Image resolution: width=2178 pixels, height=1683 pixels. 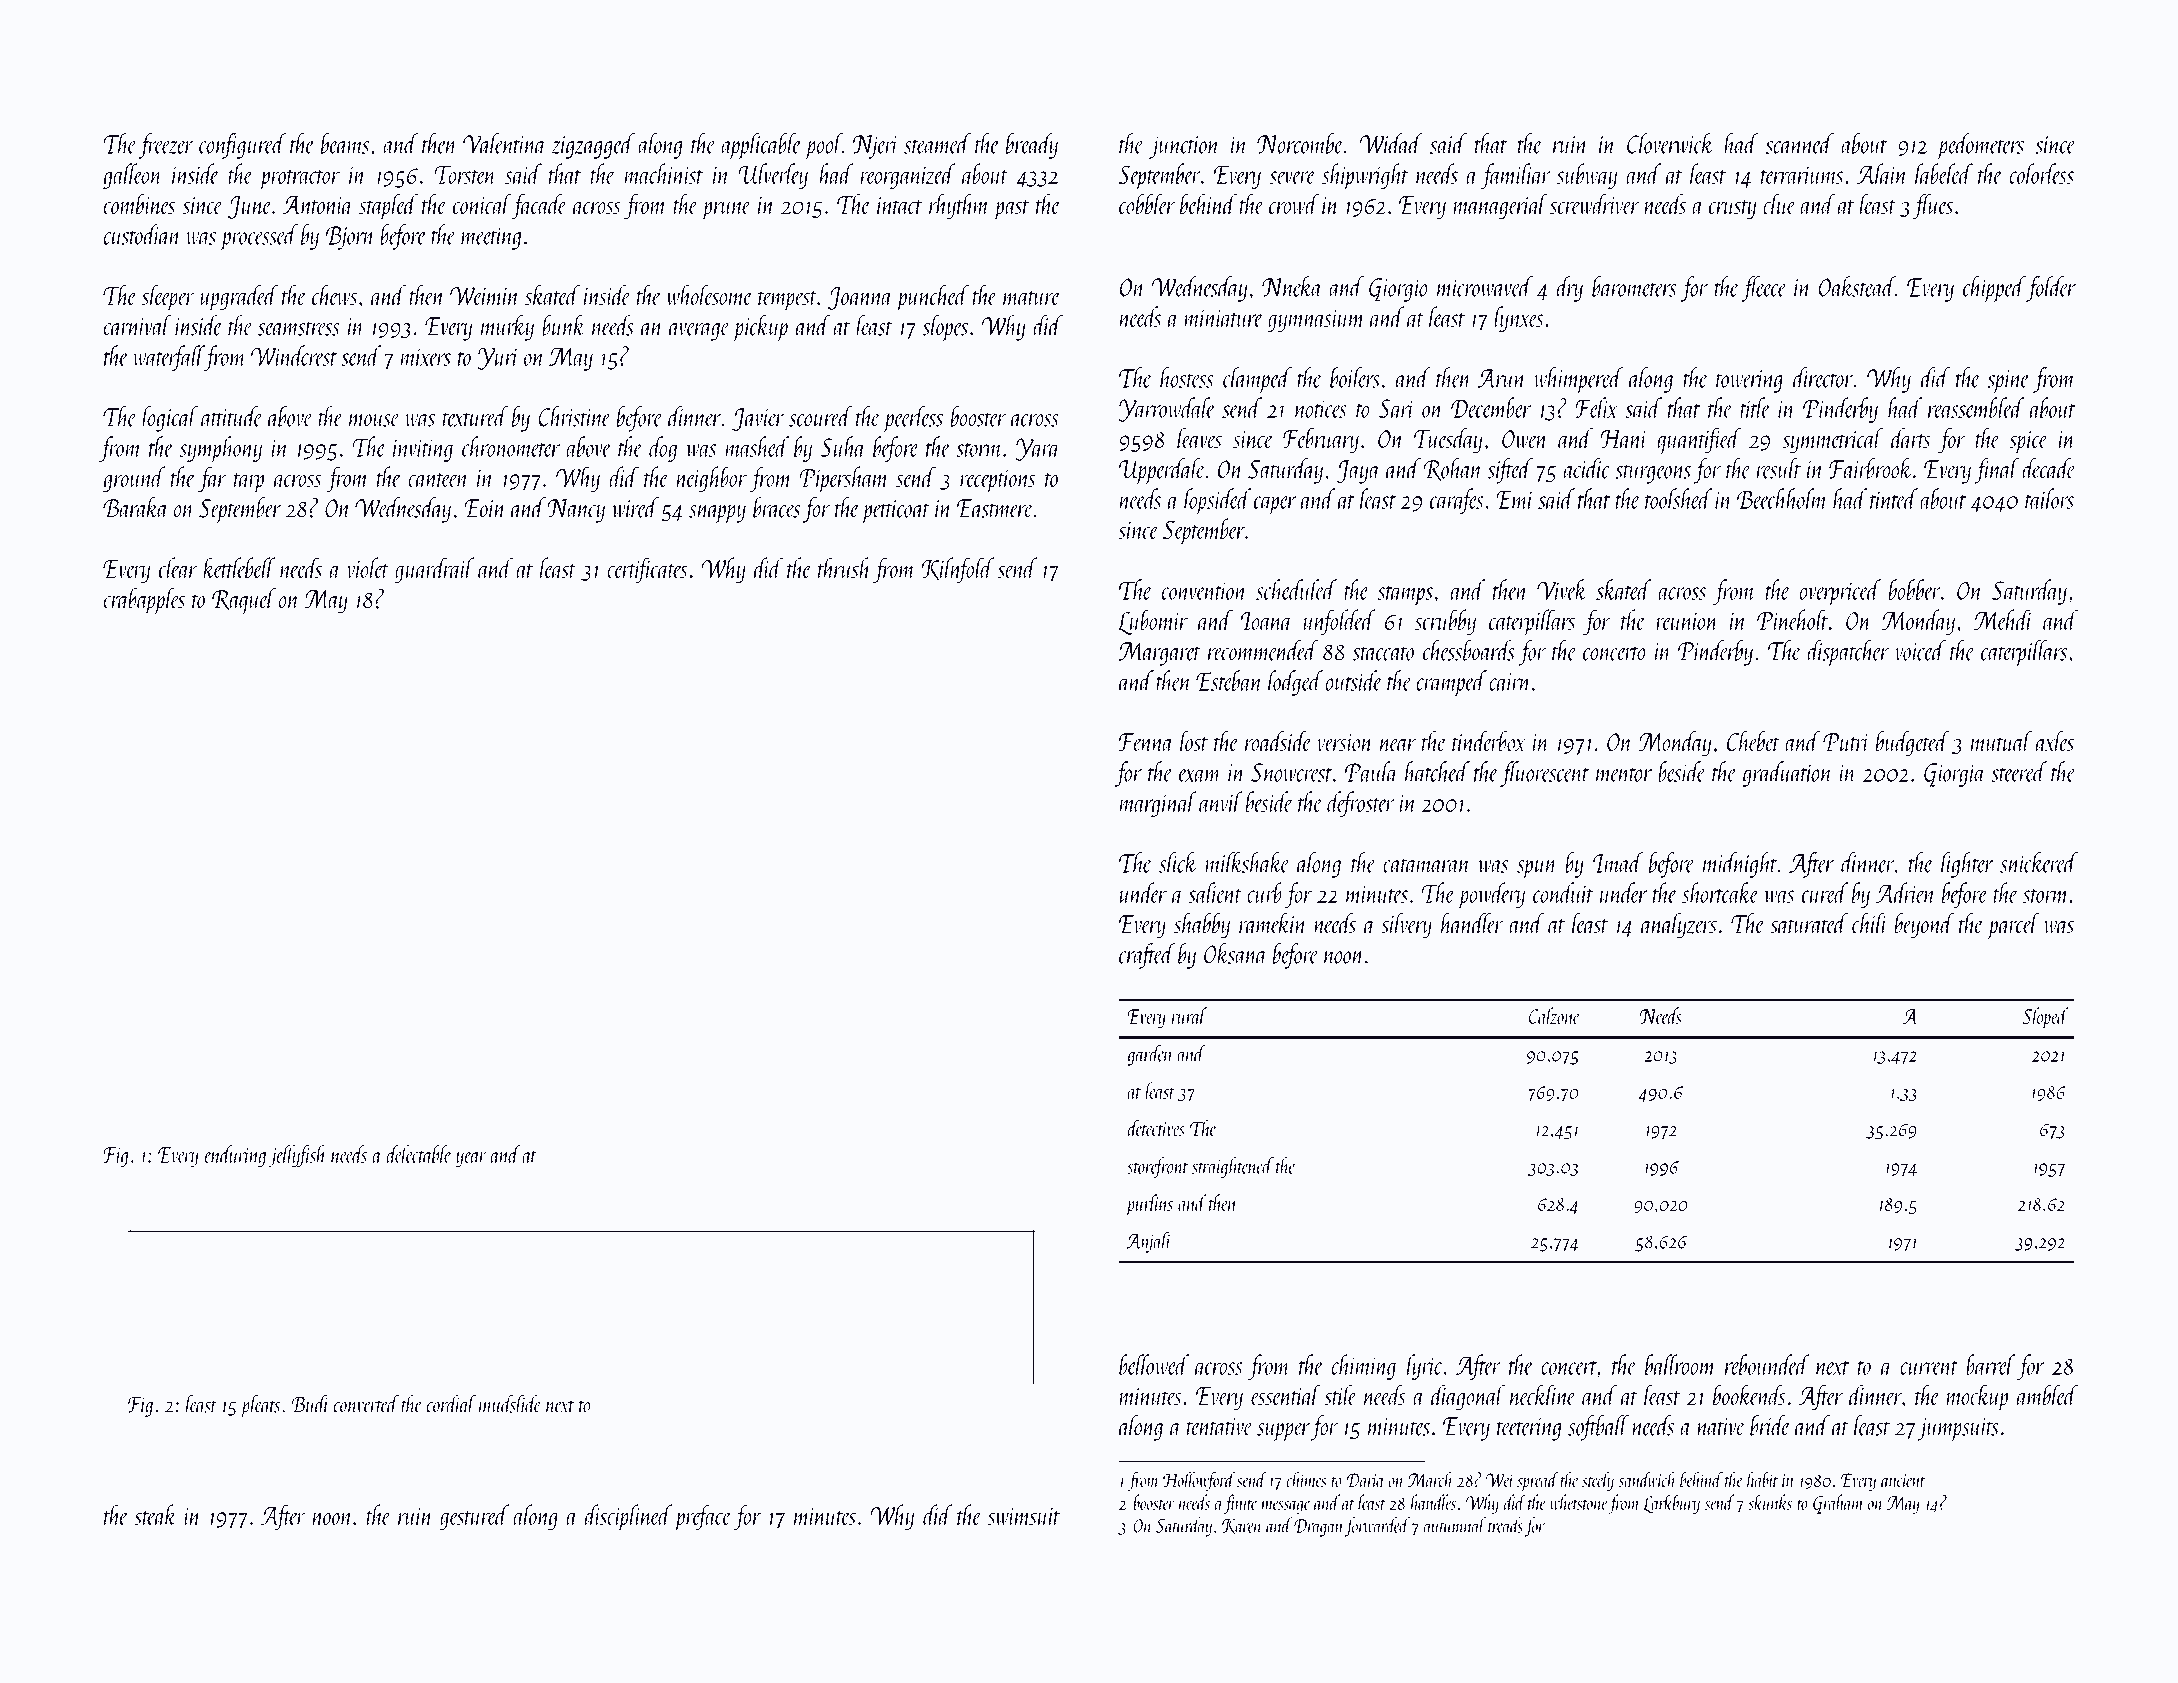 What do you see at coordinates (232, 416) in the screenshot?
I see `attitude` at bounding box center [232, 416].
